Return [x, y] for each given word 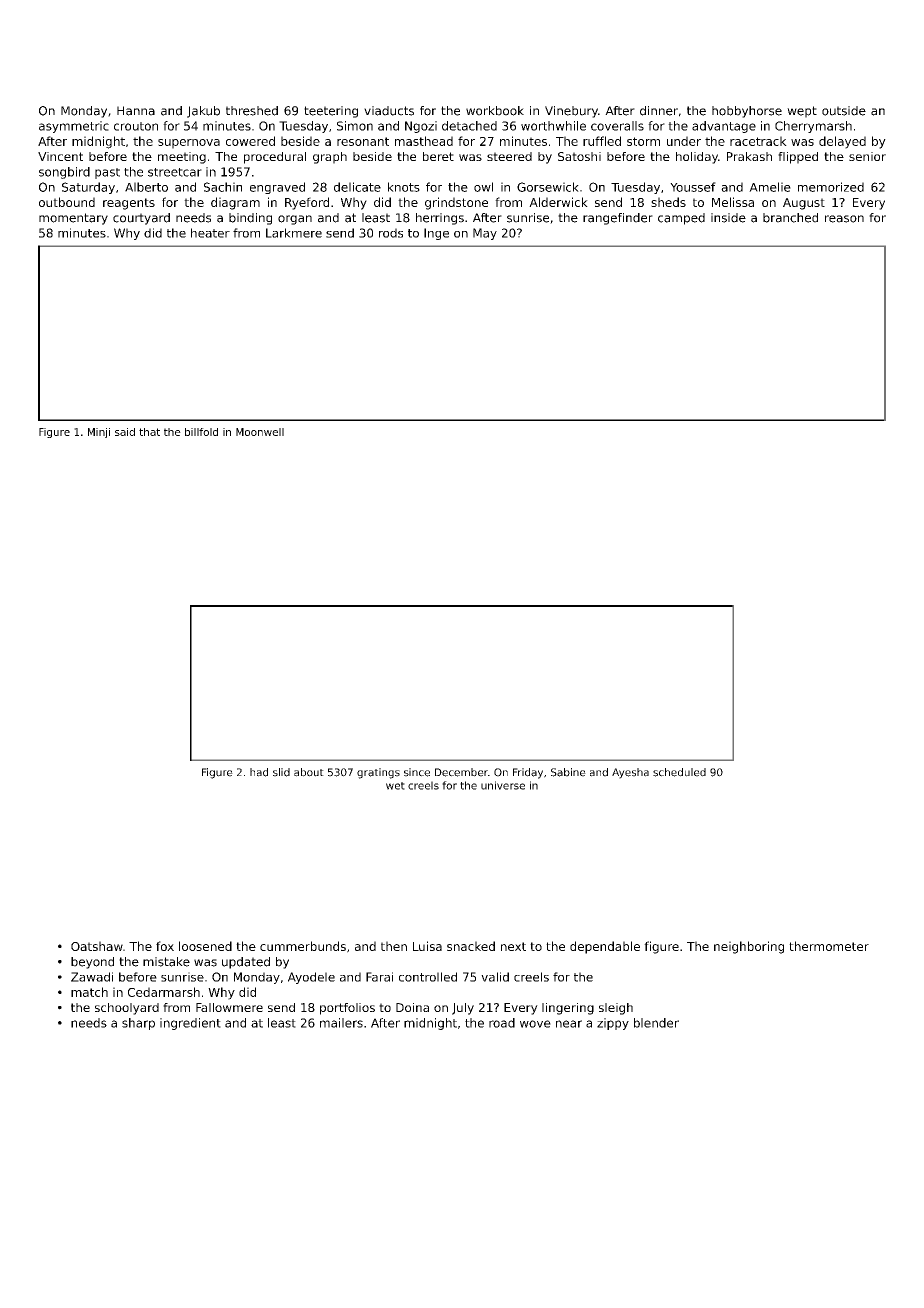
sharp [138, 1024]
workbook [495, 111]
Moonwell [260, 432]
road [502, 1023]
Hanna [136, 111]
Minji [99, 433]
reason [844, 219]
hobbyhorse [747, 112]
